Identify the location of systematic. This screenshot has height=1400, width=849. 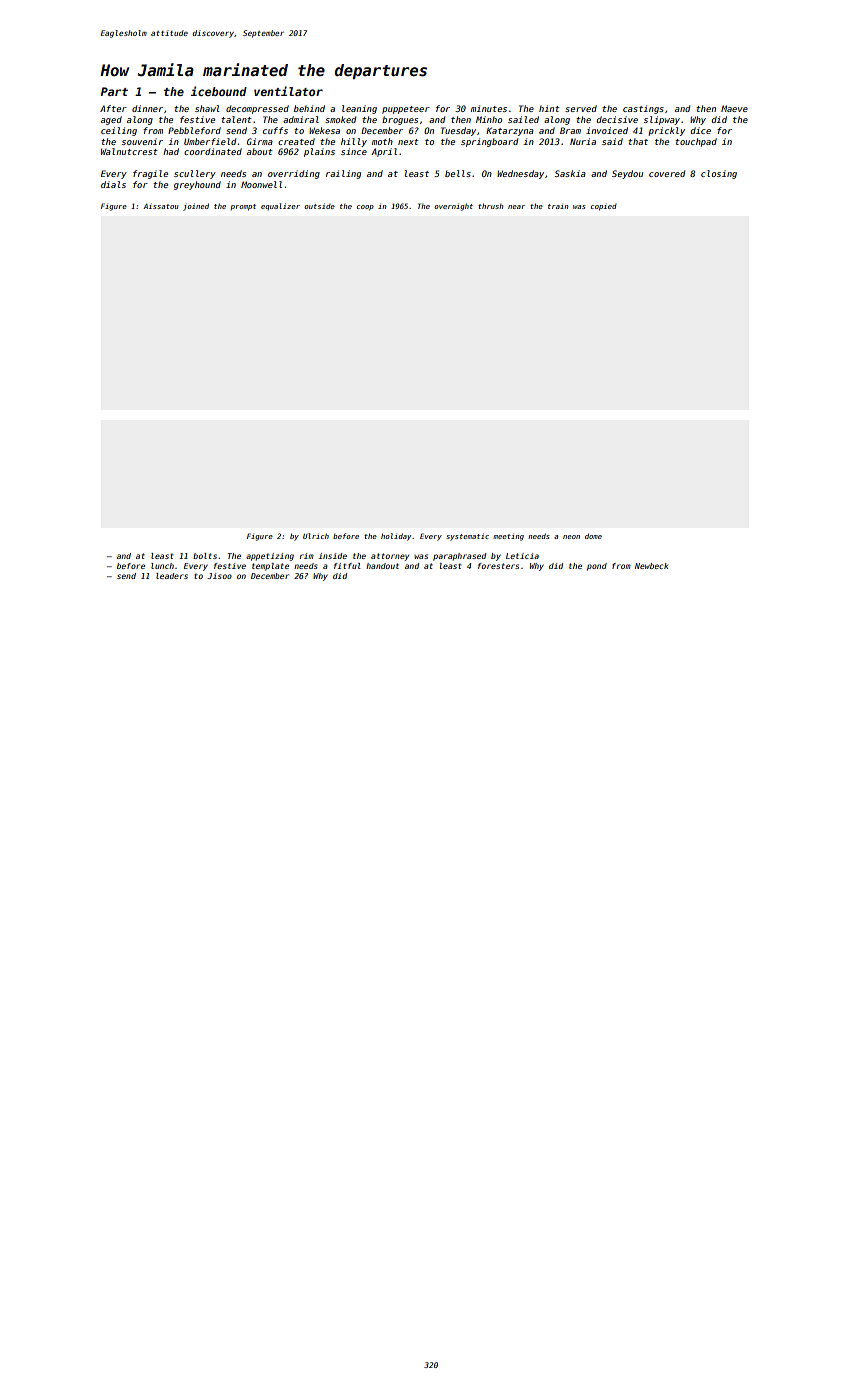
(467, 537).
